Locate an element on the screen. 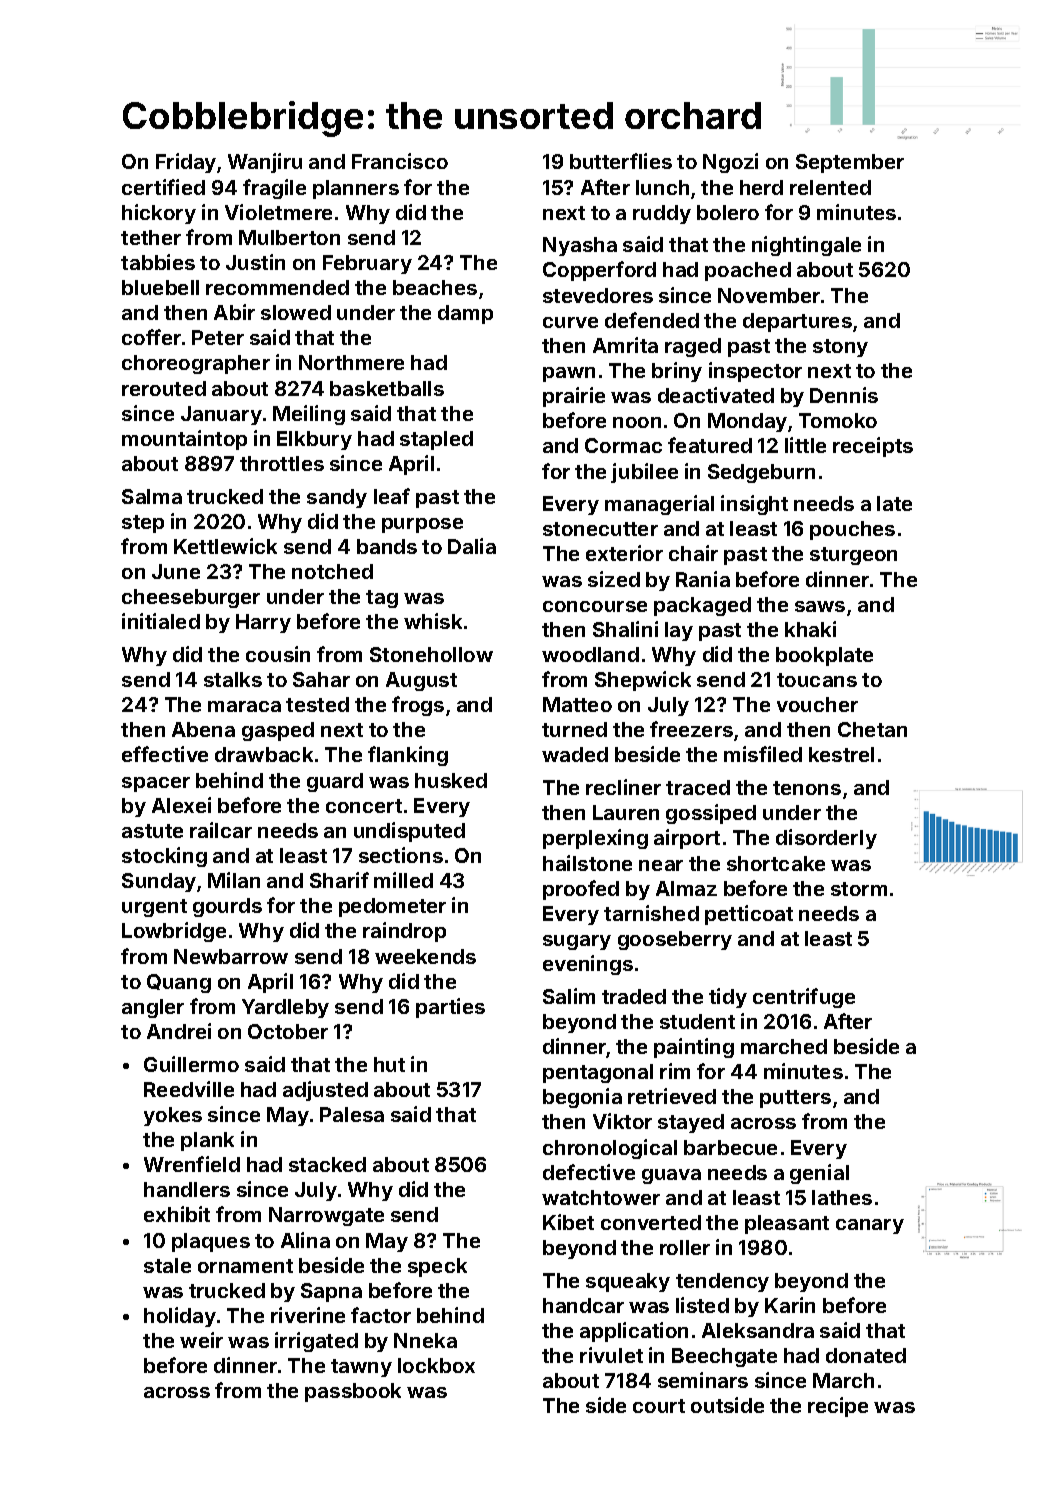  sections is located at coordinates (401, 855).
